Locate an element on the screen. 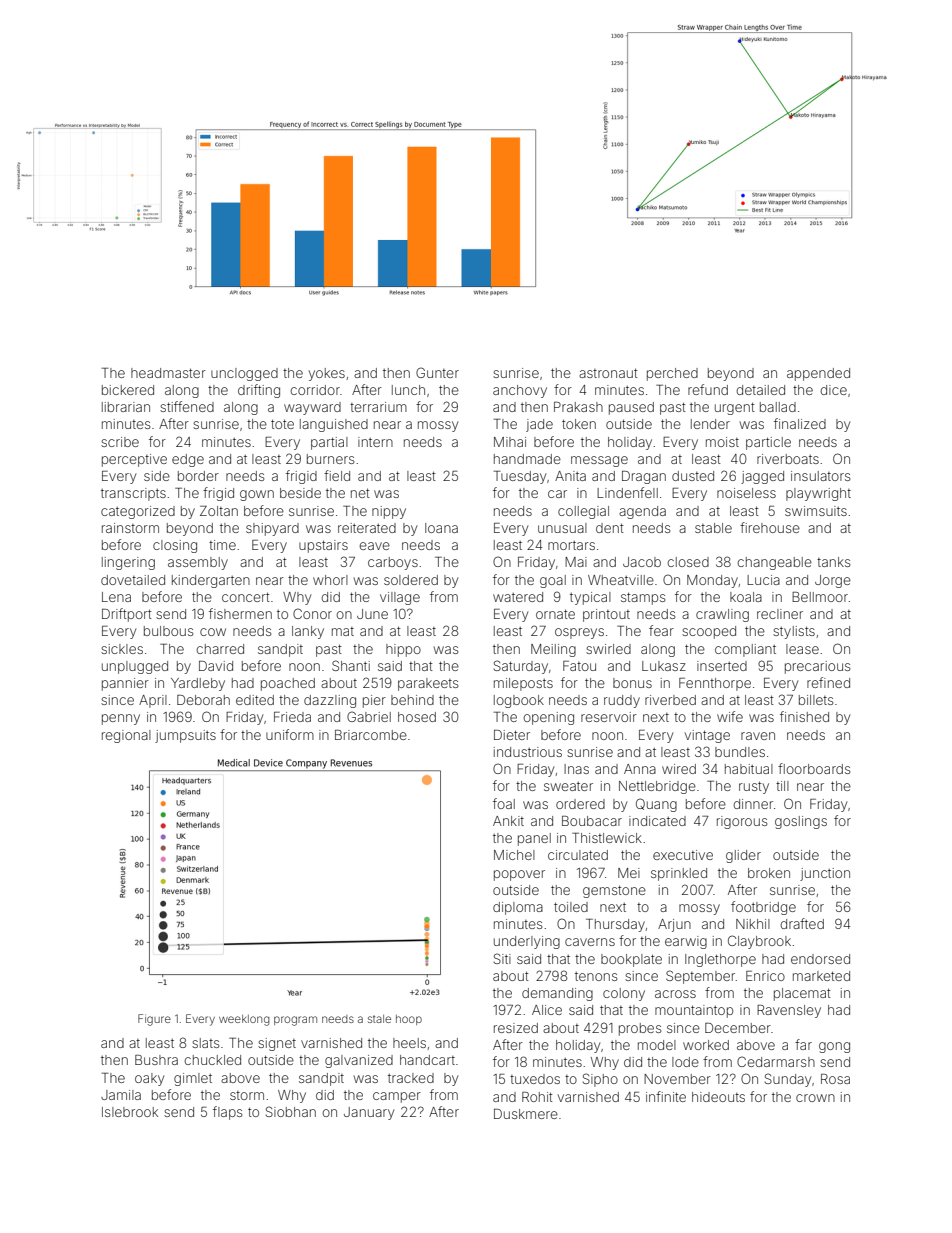 The image size is (952, 1233). pier is located at coordinates (374, 701).
